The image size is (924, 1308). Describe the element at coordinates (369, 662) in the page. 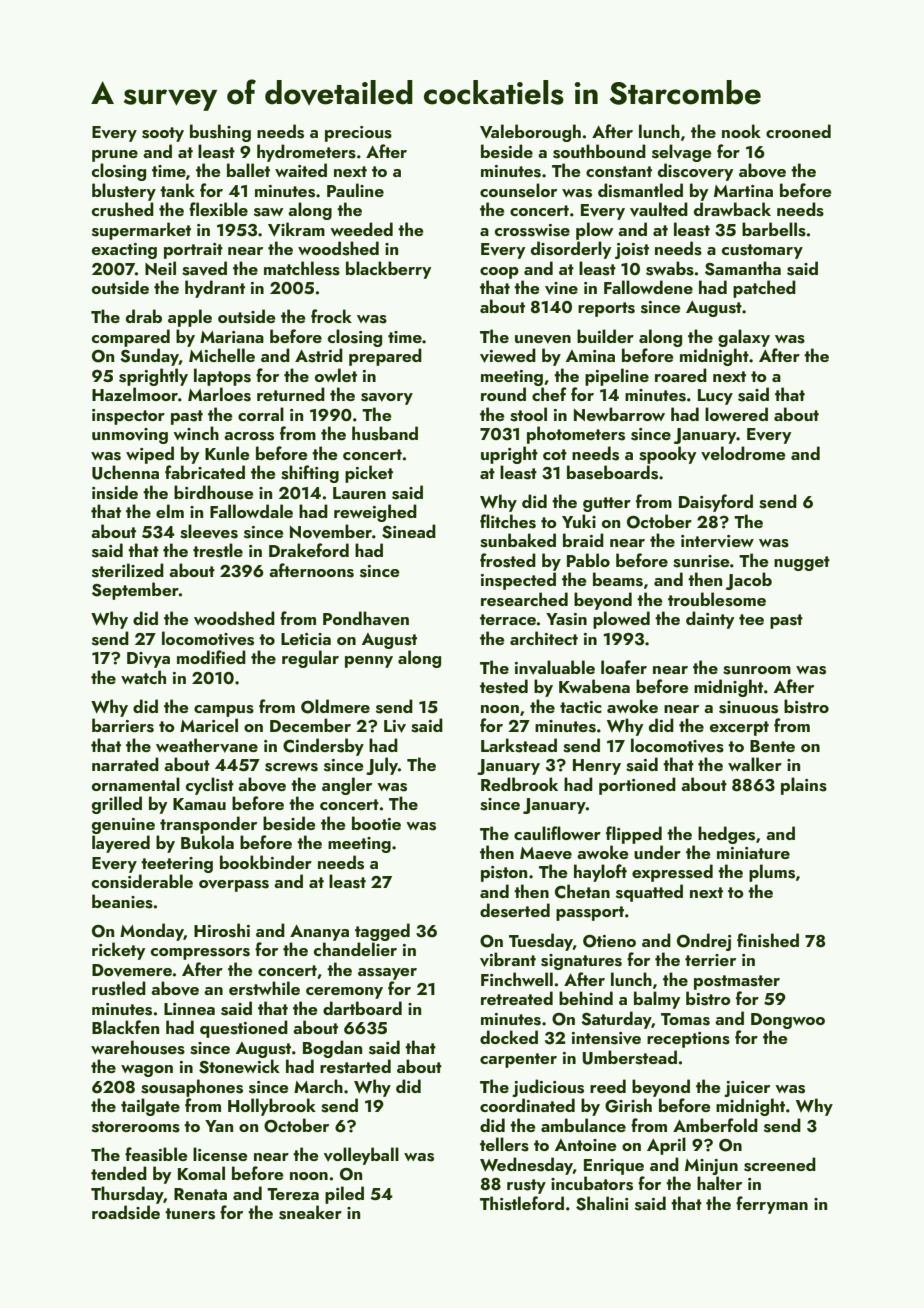

I see `penny` at that location.
